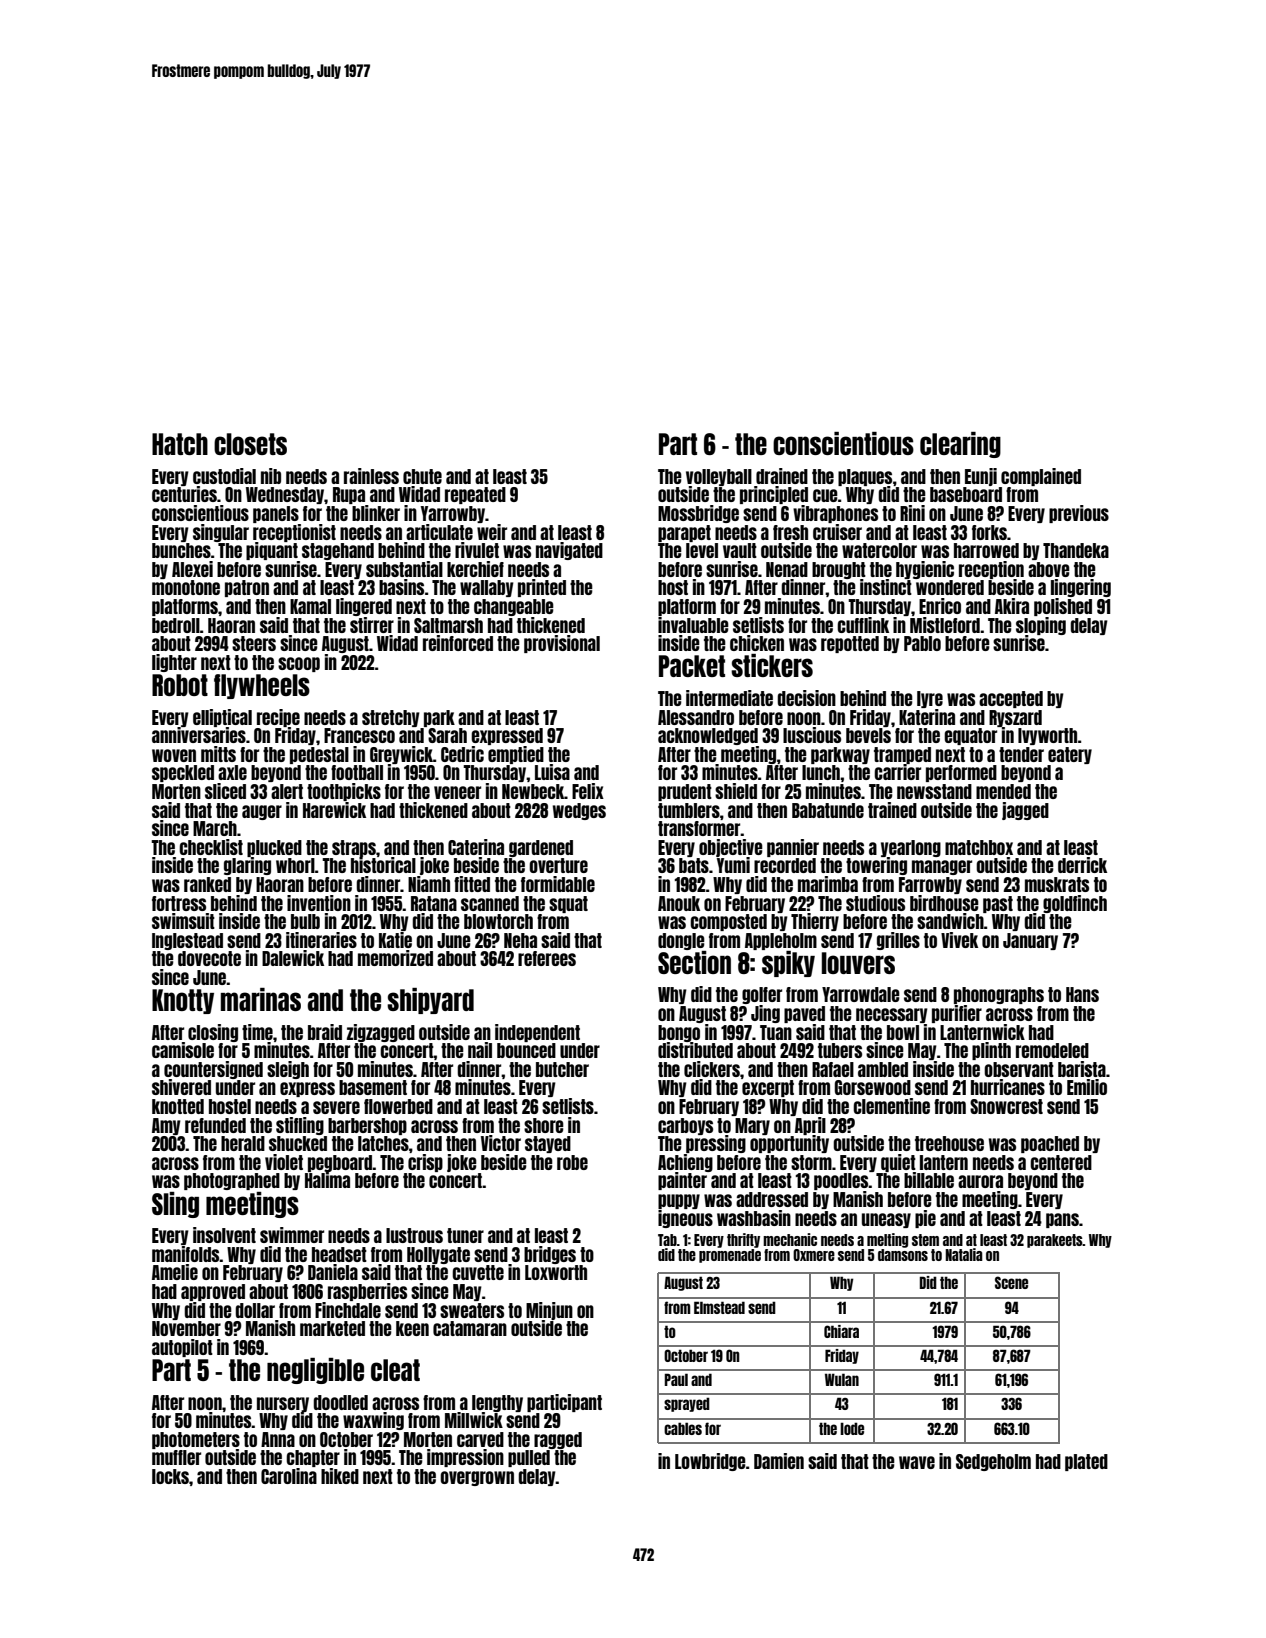 This document has height=1638, width=1266. Describe the element at coordinates (999, 995) in the document. I see `phonographs` at that location.
